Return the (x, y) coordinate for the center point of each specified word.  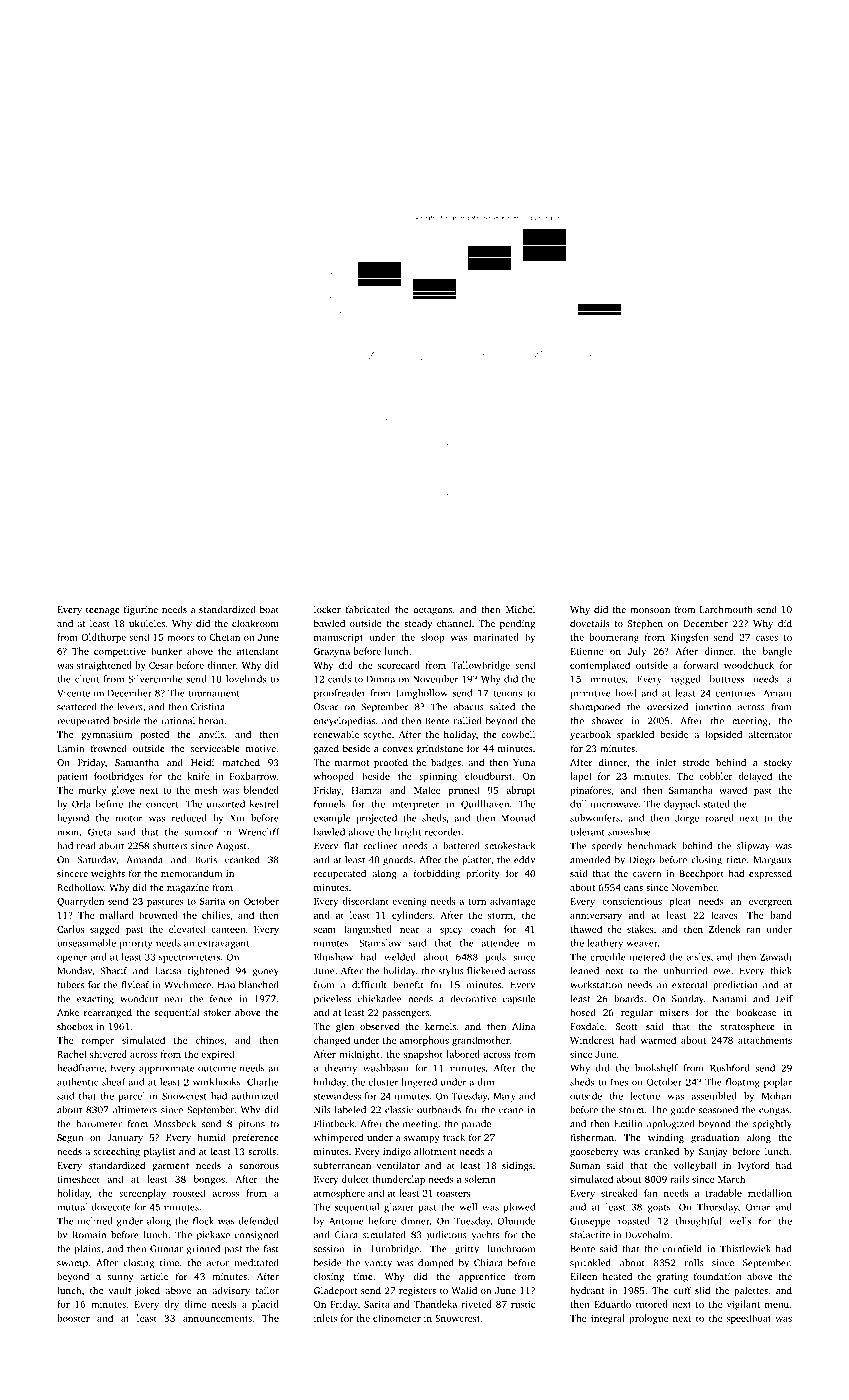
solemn (480, 1179)
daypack (682, 805)
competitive (120, 652)
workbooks (217, 1082)
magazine (188, 889)
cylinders (412, 916)
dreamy (340, 1069)
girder (130, 1222)
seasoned (718, 1110)
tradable (724, 1193)
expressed (770, 874)
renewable (336, 734)
